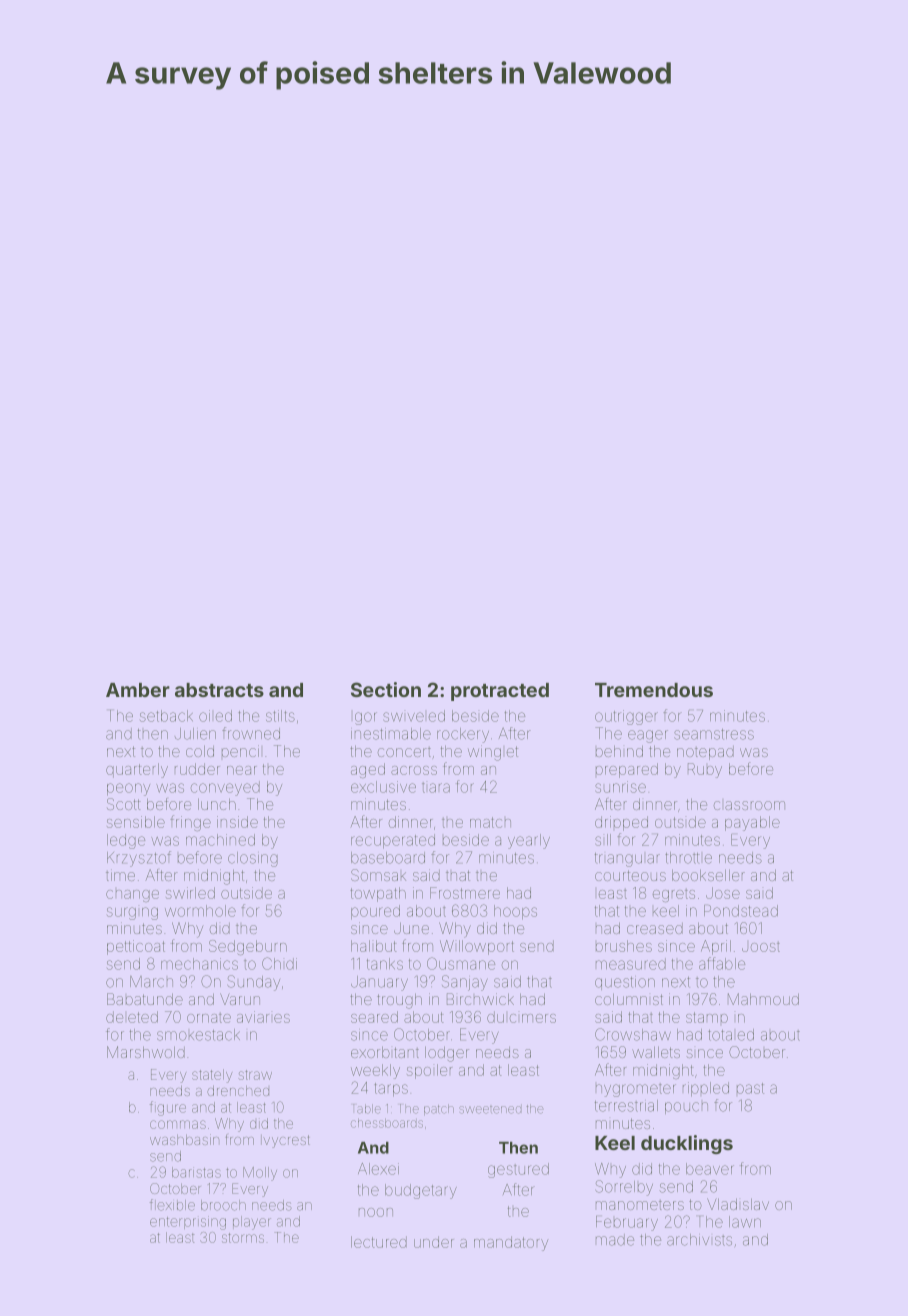 The image size is (908, 1316). Describe the element at coordinates (500, 692) in the page. I see `protracted` at that location.
